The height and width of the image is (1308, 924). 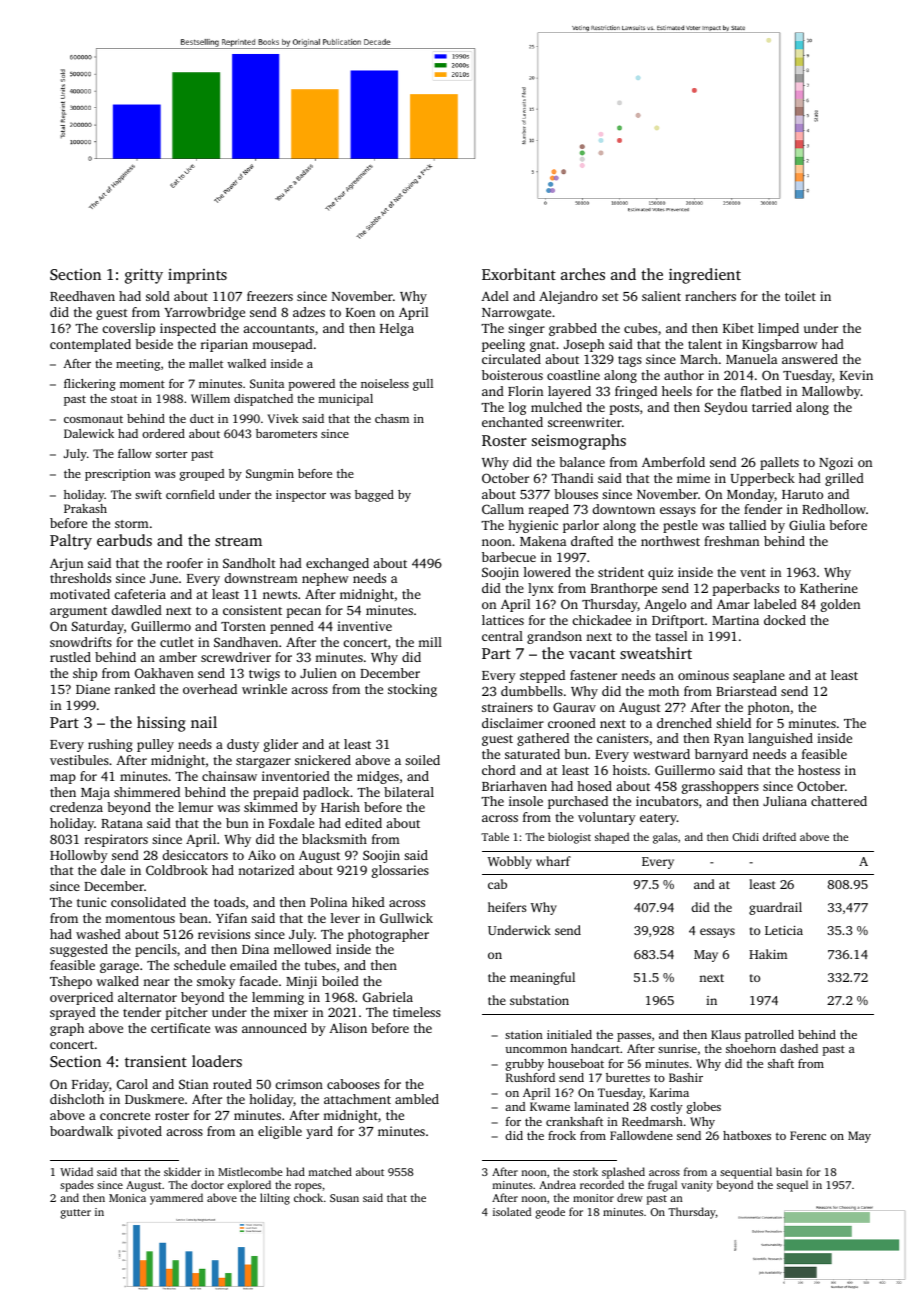 What do you see at coordinates (800, 296) in the image?
I see `toilet` at bounding box center [800, 296].
